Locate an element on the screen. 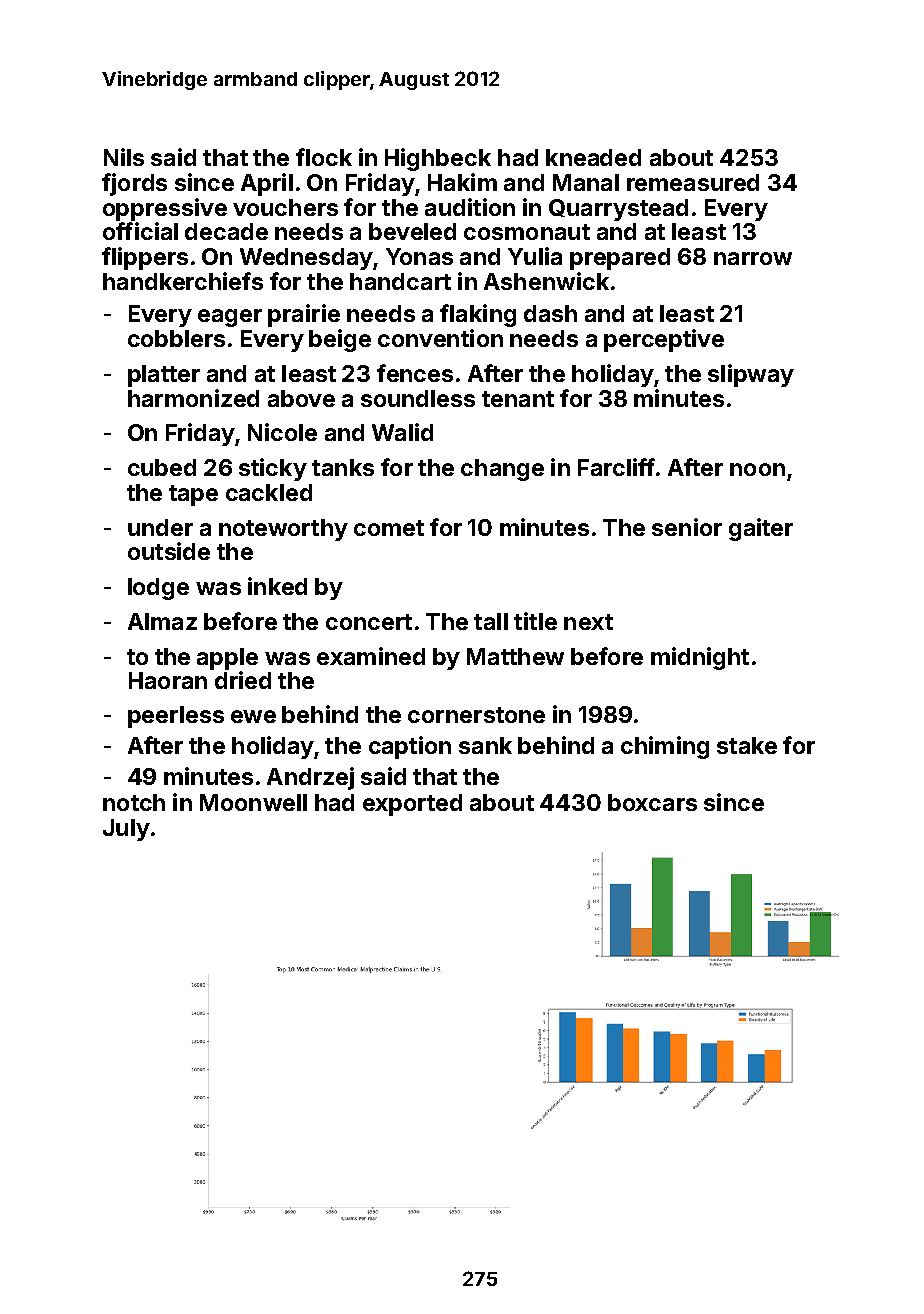  narrow is located at coordinates (753, 258).
